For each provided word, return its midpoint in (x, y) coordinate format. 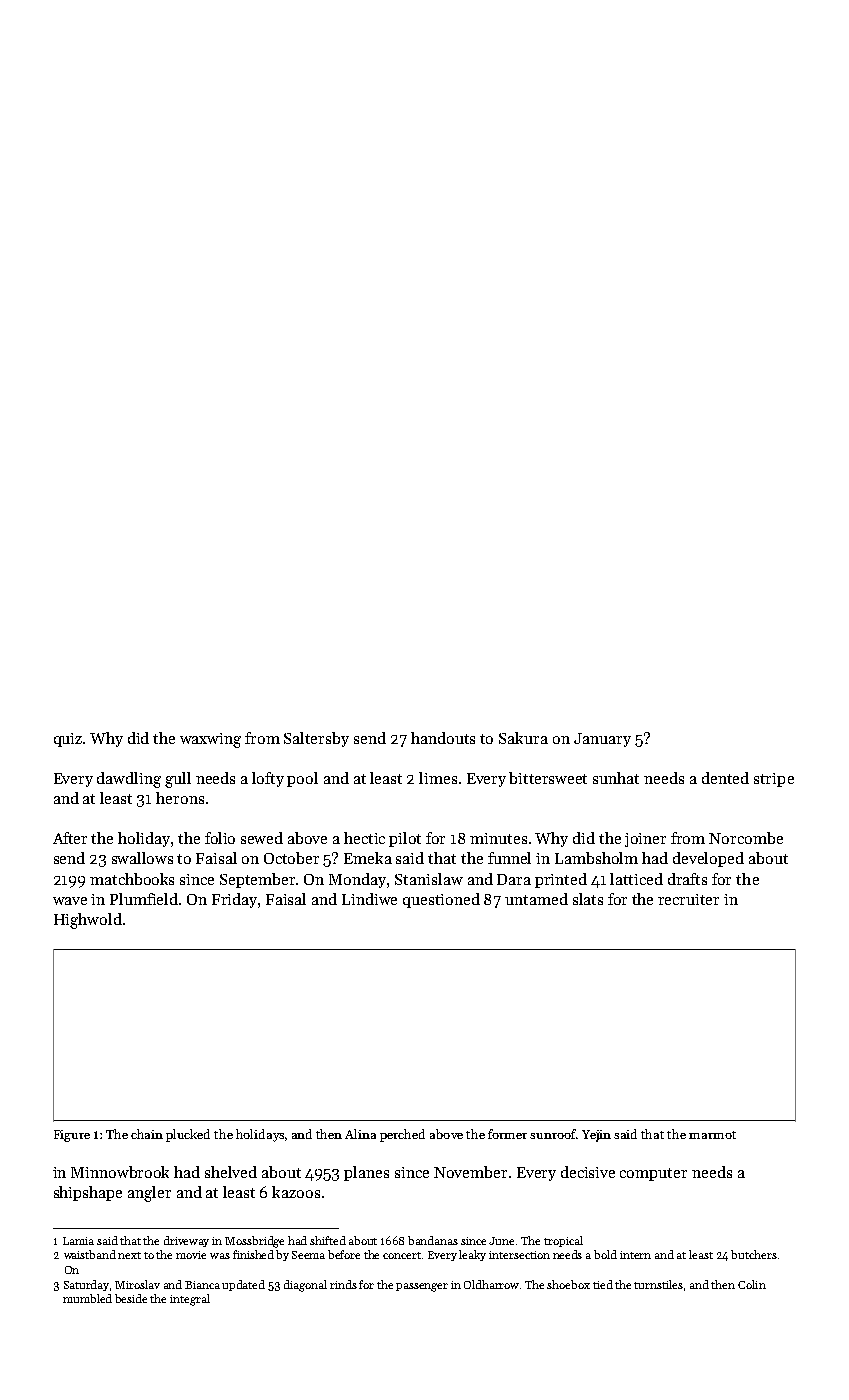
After (70, 838)
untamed (536, 899)
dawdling (129, 780)
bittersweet (548, 778)
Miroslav (137, 1284)
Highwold (88, 921)
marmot (712, 1135)
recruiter (688, 899)
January (602, 740)
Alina (360, 1134)
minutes (498, 838)
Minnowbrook (120, 1172)
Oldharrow (491, 1284)
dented (725, 778)
